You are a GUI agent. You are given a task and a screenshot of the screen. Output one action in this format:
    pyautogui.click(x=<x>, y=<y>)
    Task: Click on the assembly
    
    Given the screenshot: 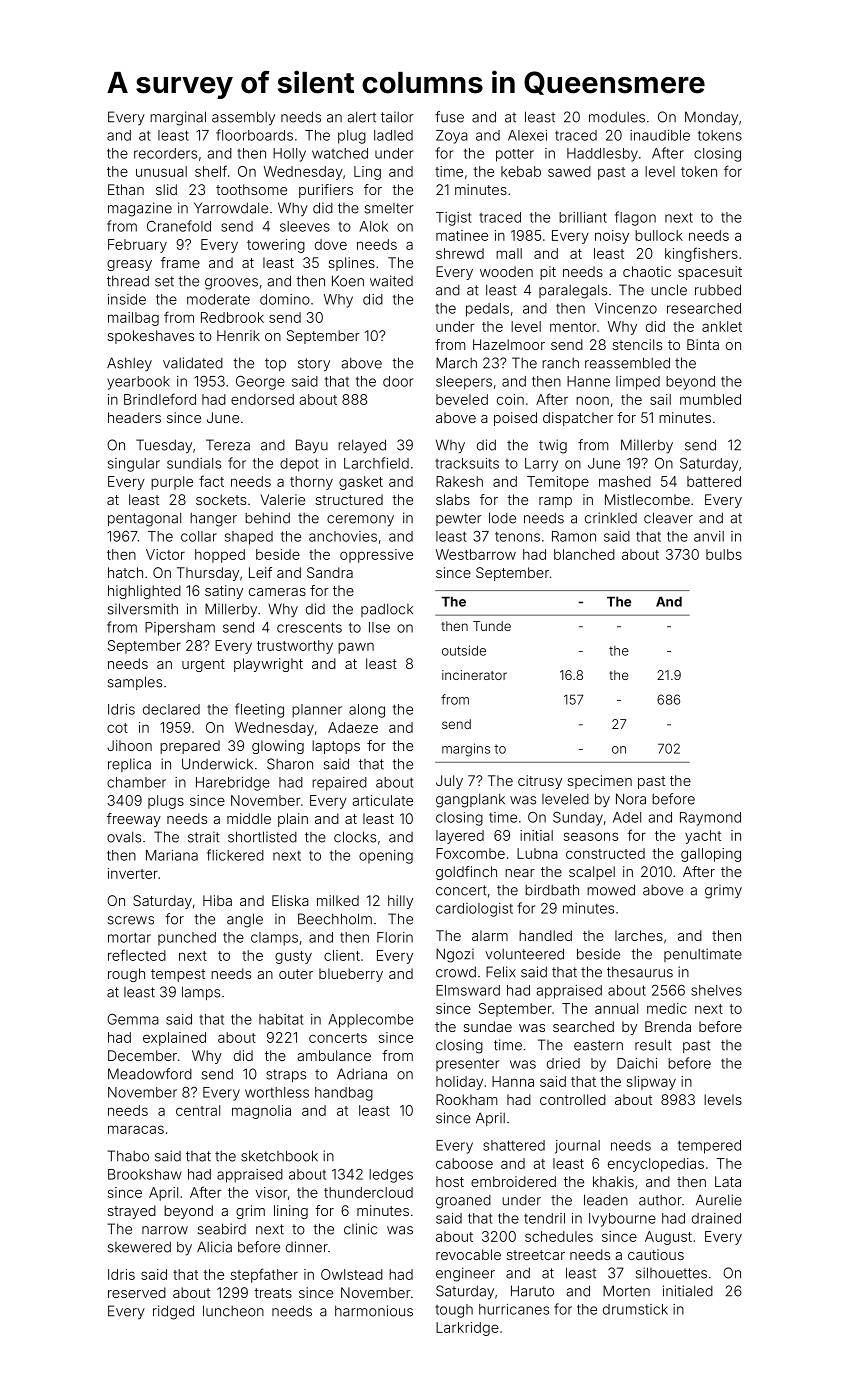 What is the action you would take?
    pyautogui.click(x=243, y=118)
